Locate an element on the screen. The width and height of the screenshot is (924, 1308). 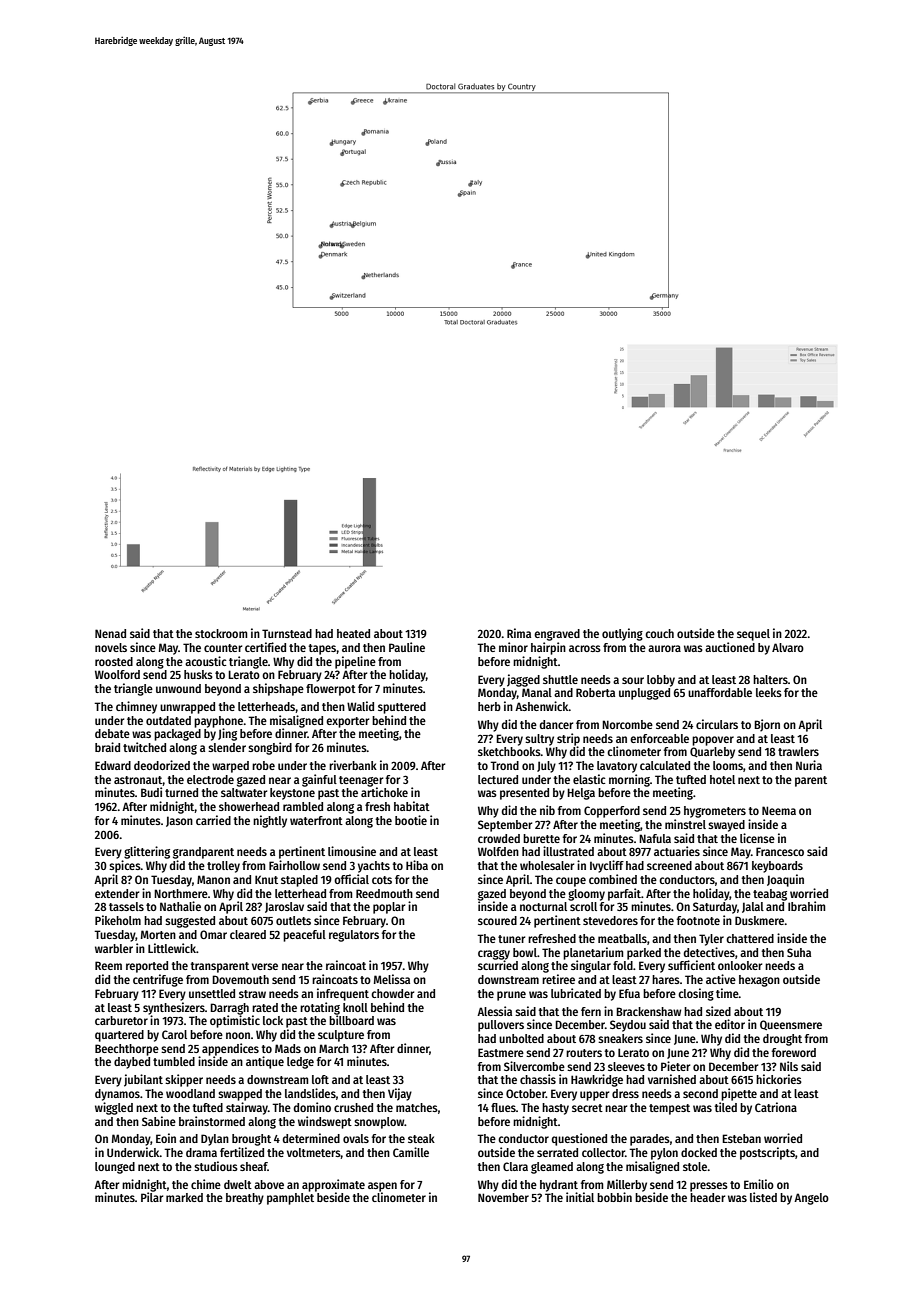
marked is located at coordinates (184, 1197).
